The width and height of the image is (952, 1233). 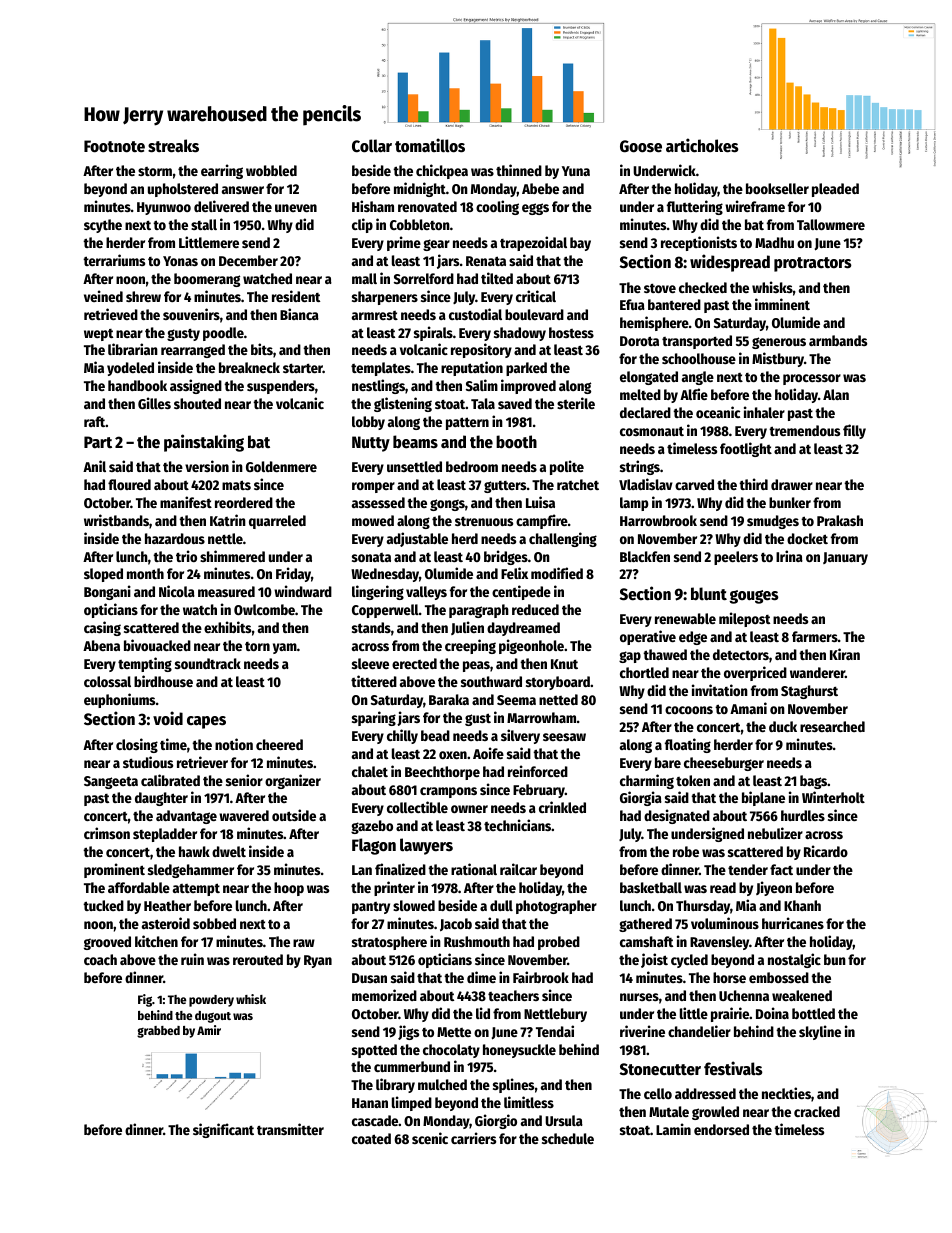 What do you see at coordinates (223, 1130) in the image?
I see `significant` at bounding box center [223, 1130].
